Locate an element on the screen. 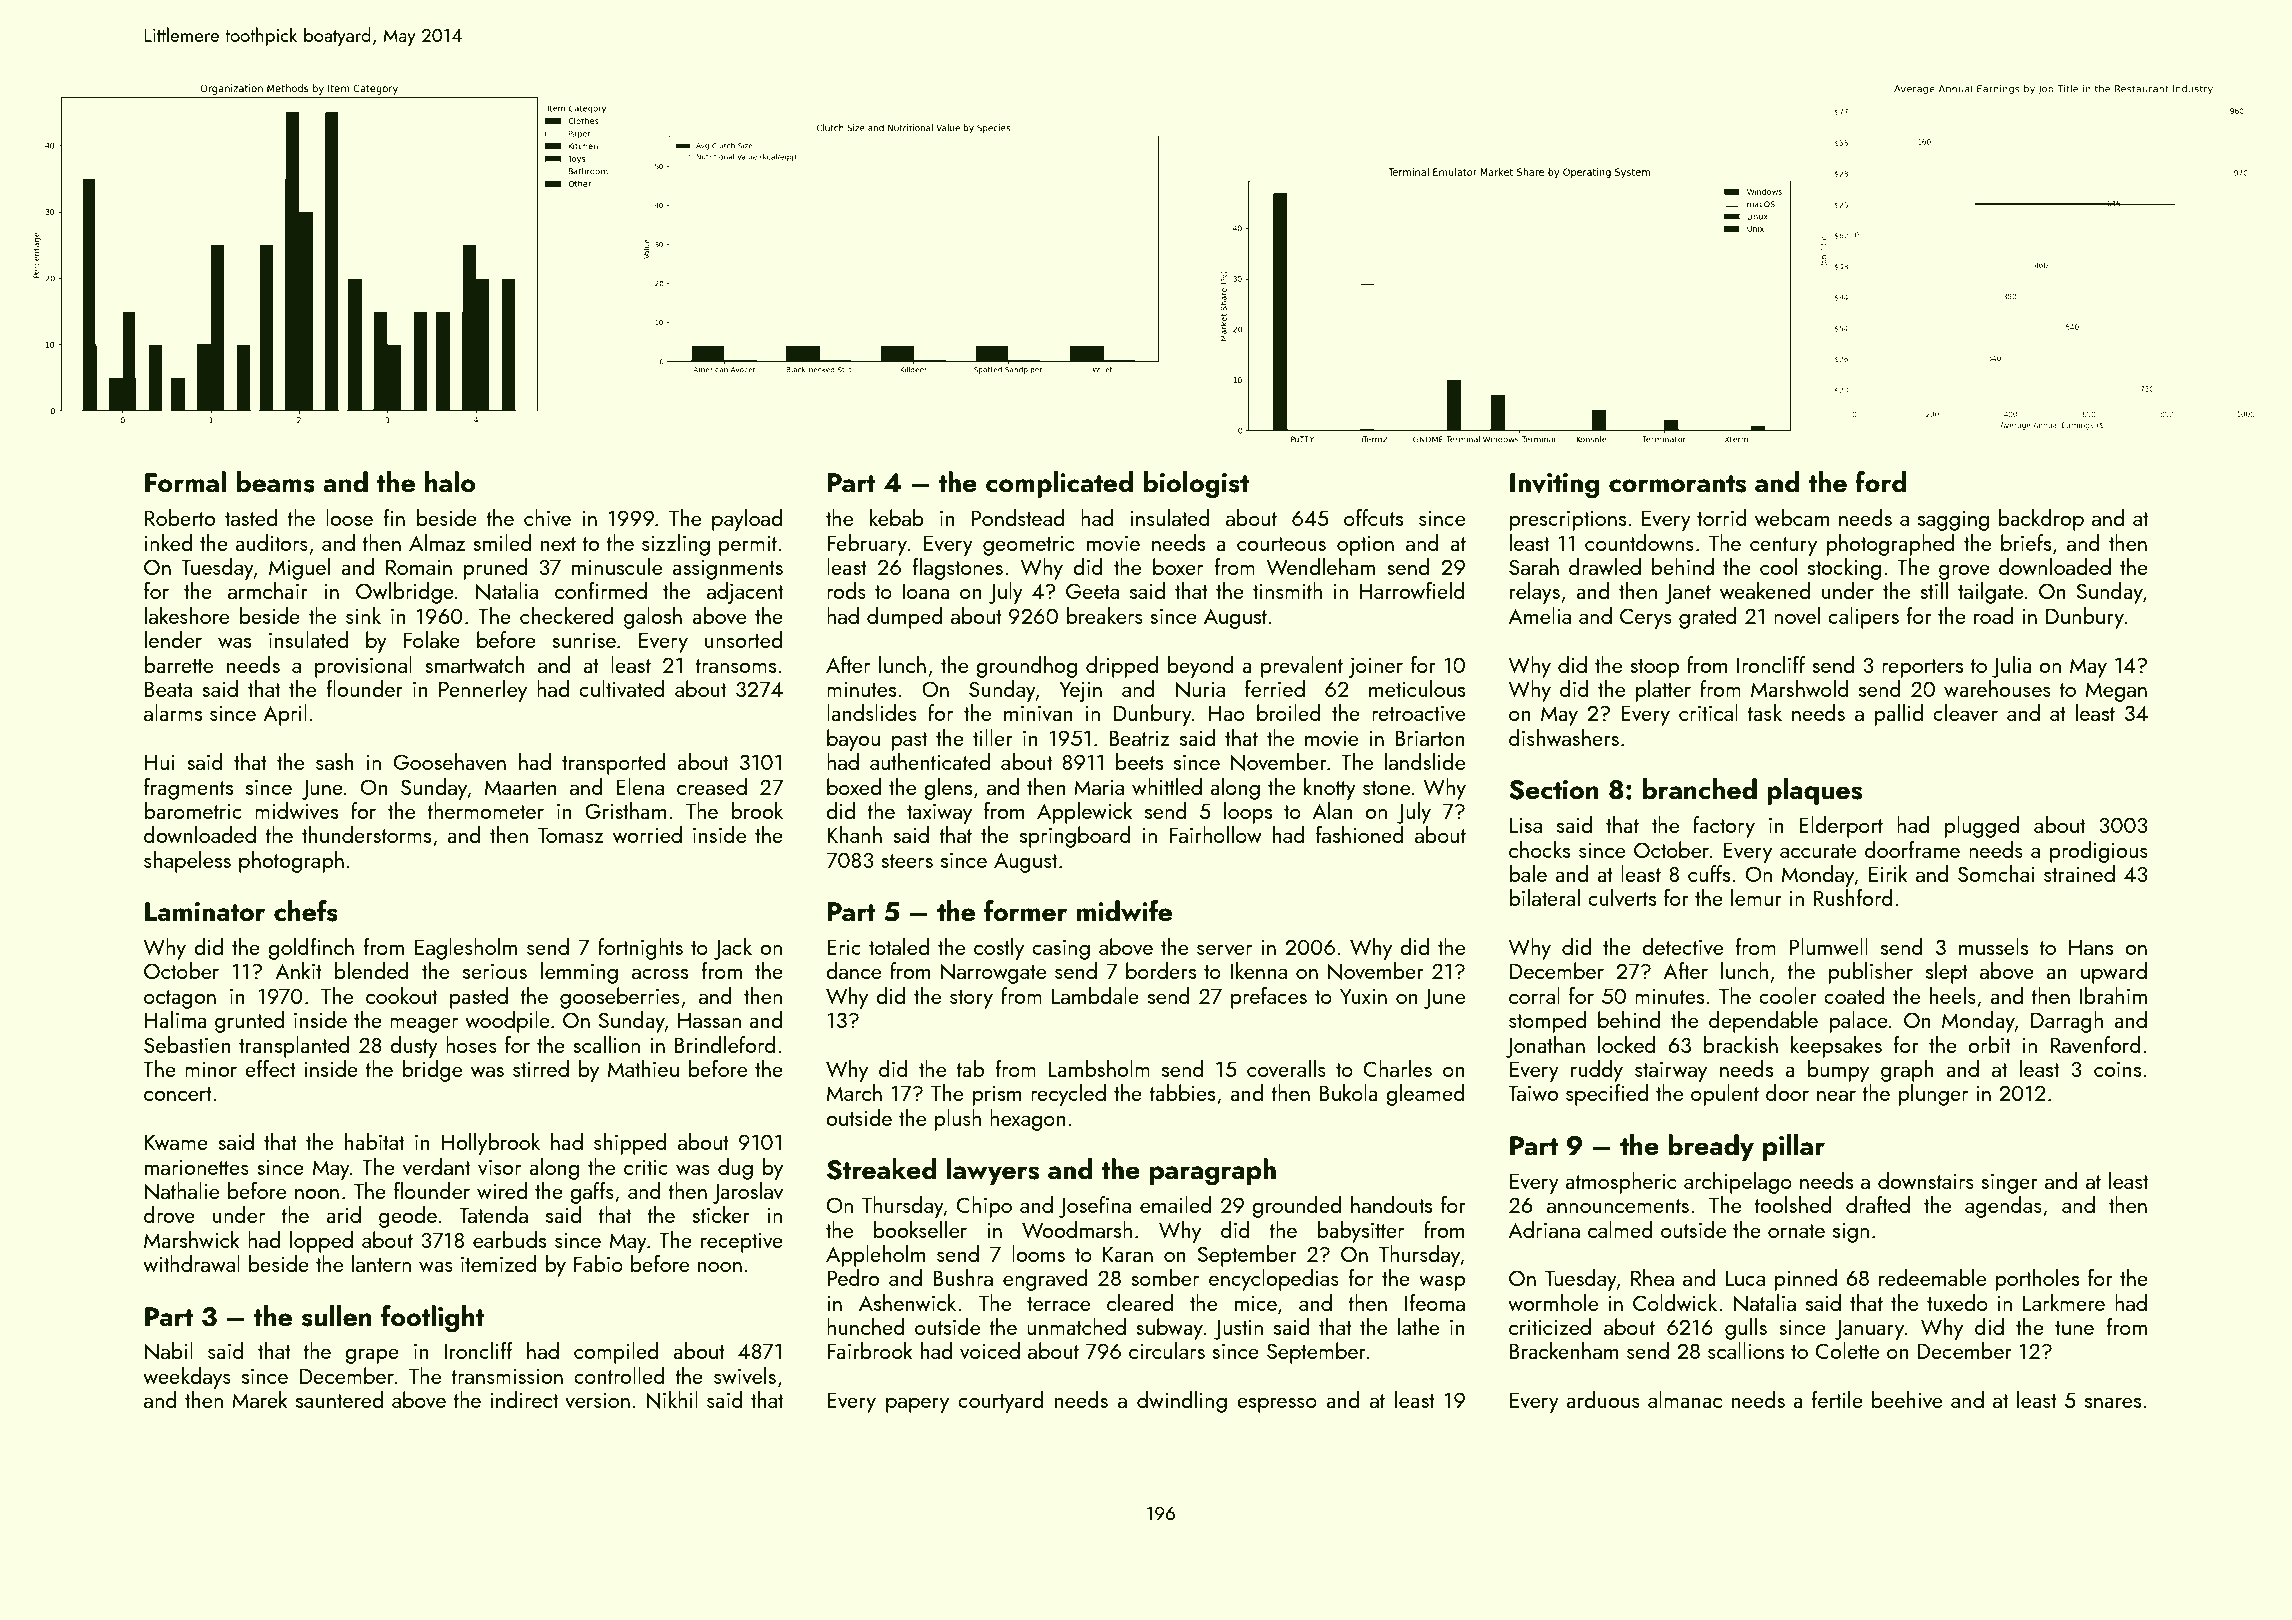 The height and width of the screenshot is (1620, 2292). torrid is located at coordinates (1722, 517).
